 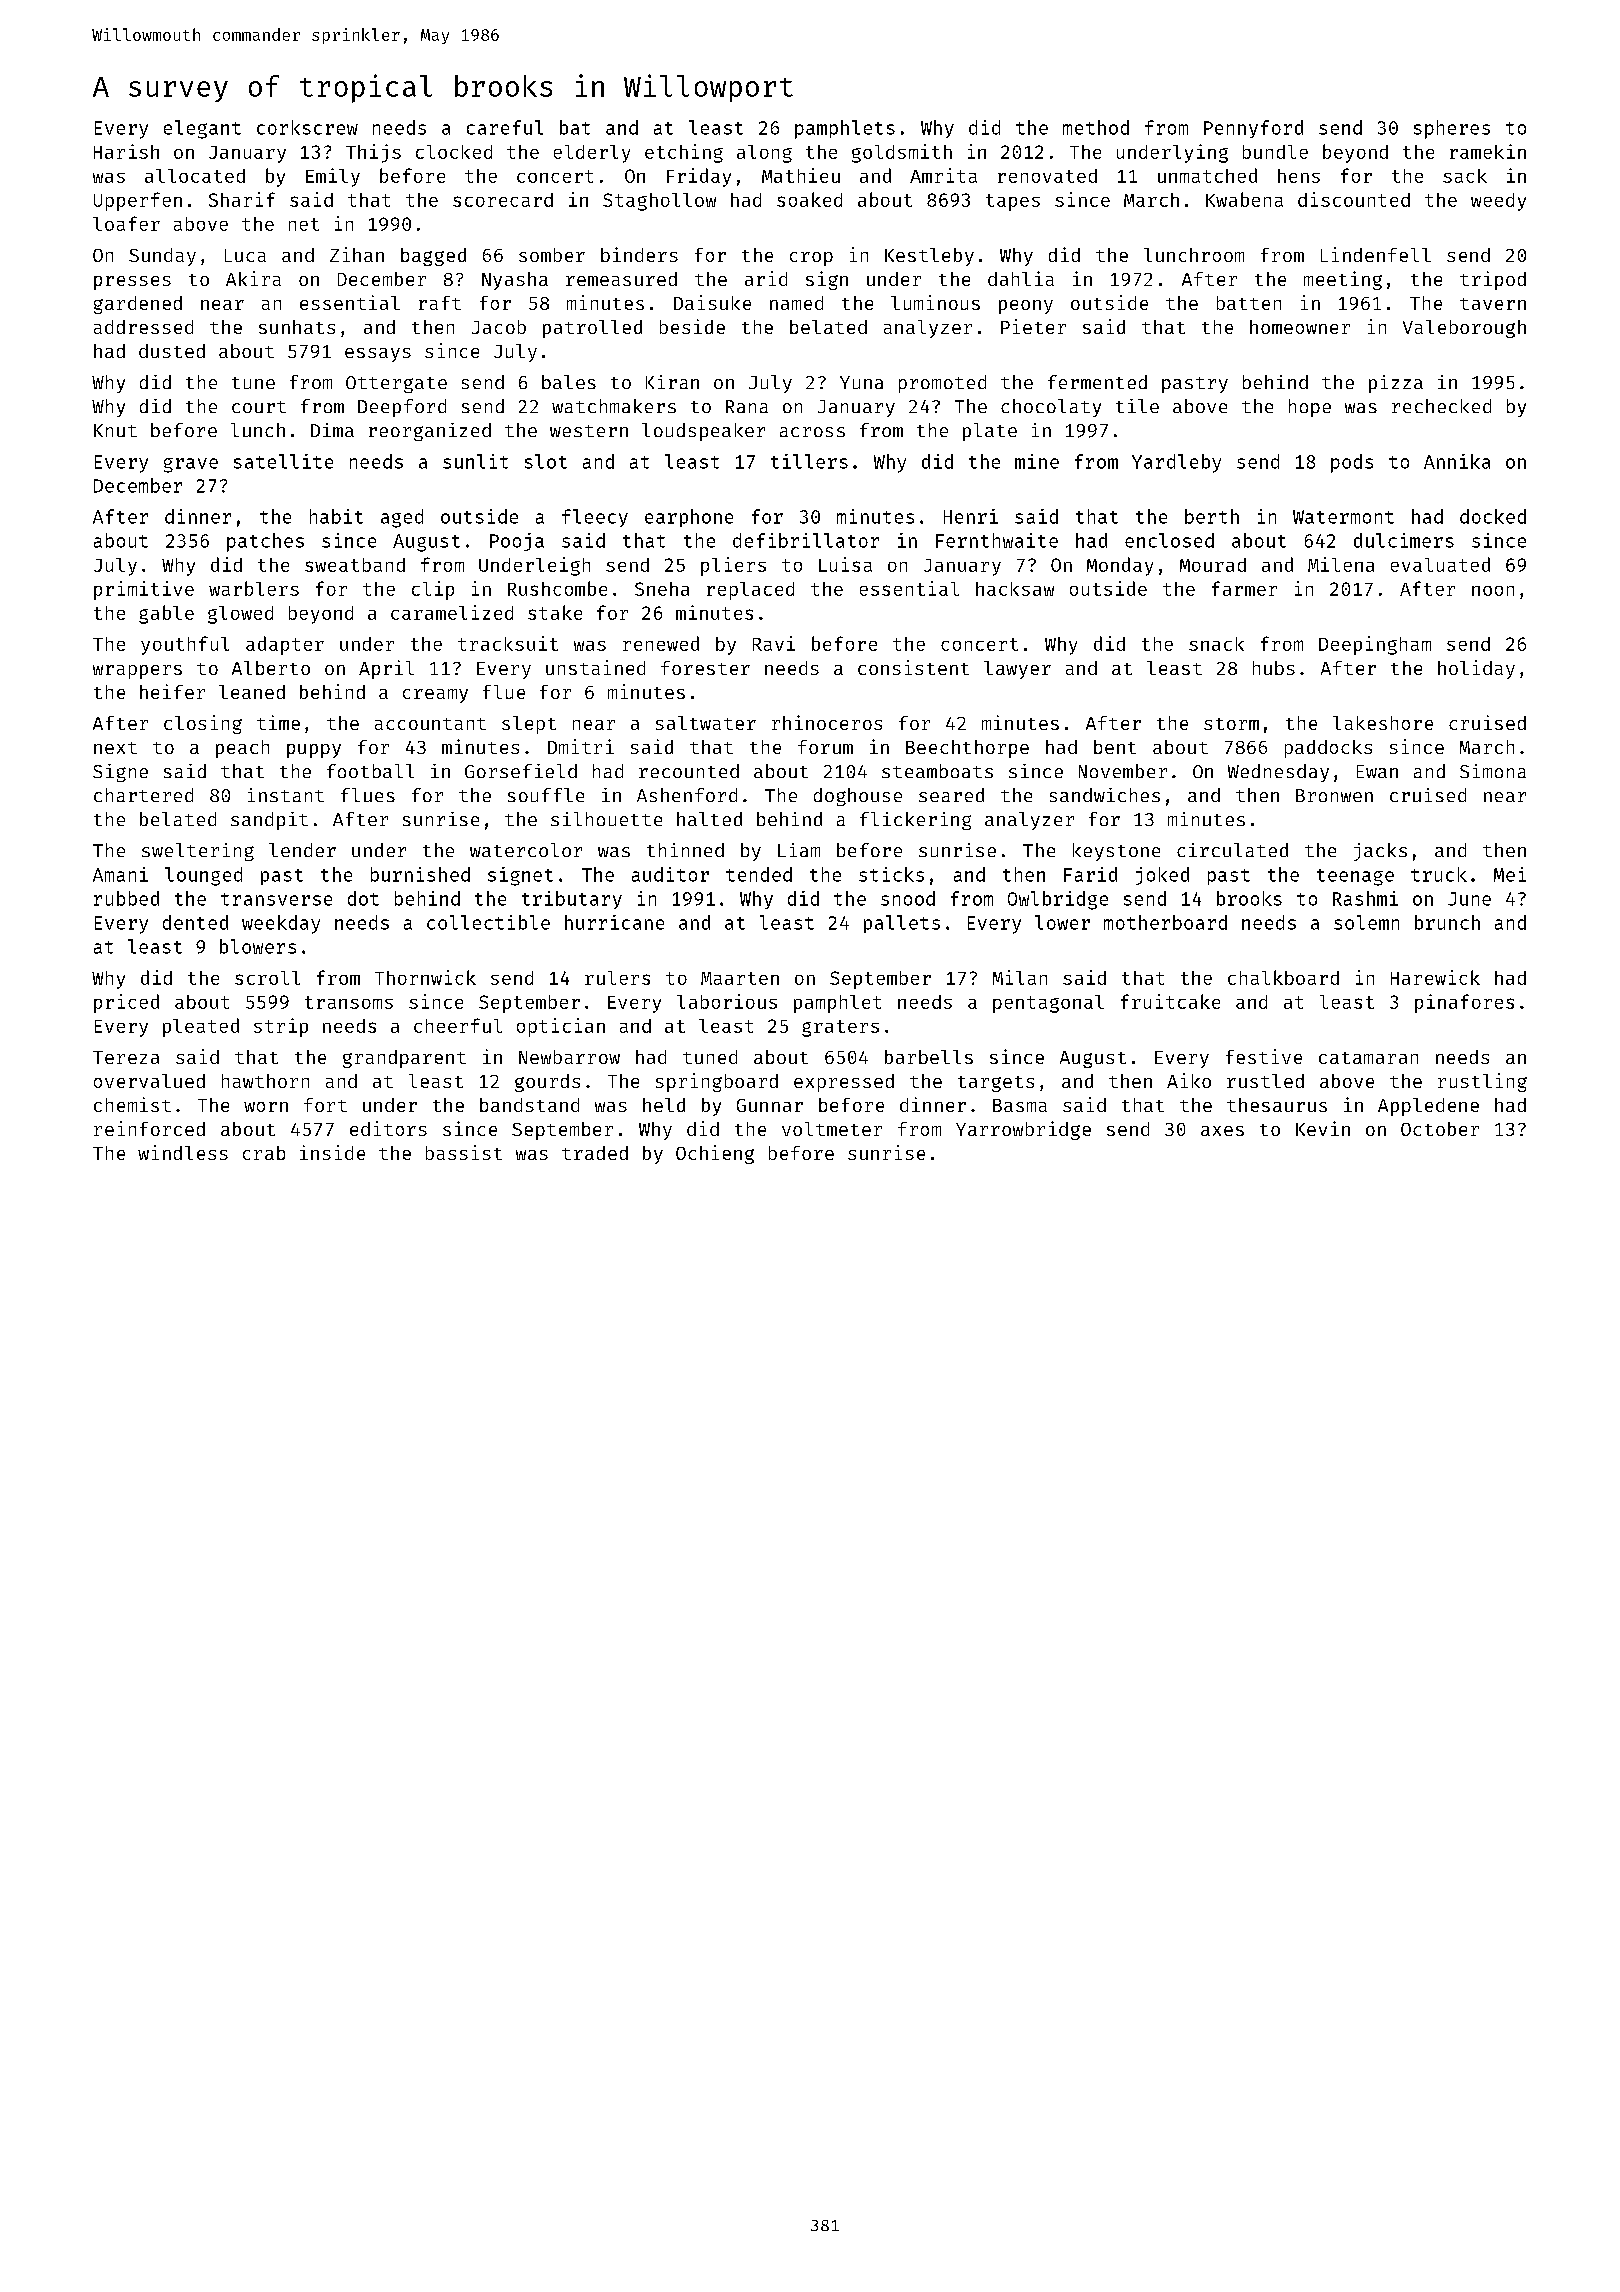 I want to click on motherboard, so click(x=1165, y=922).
